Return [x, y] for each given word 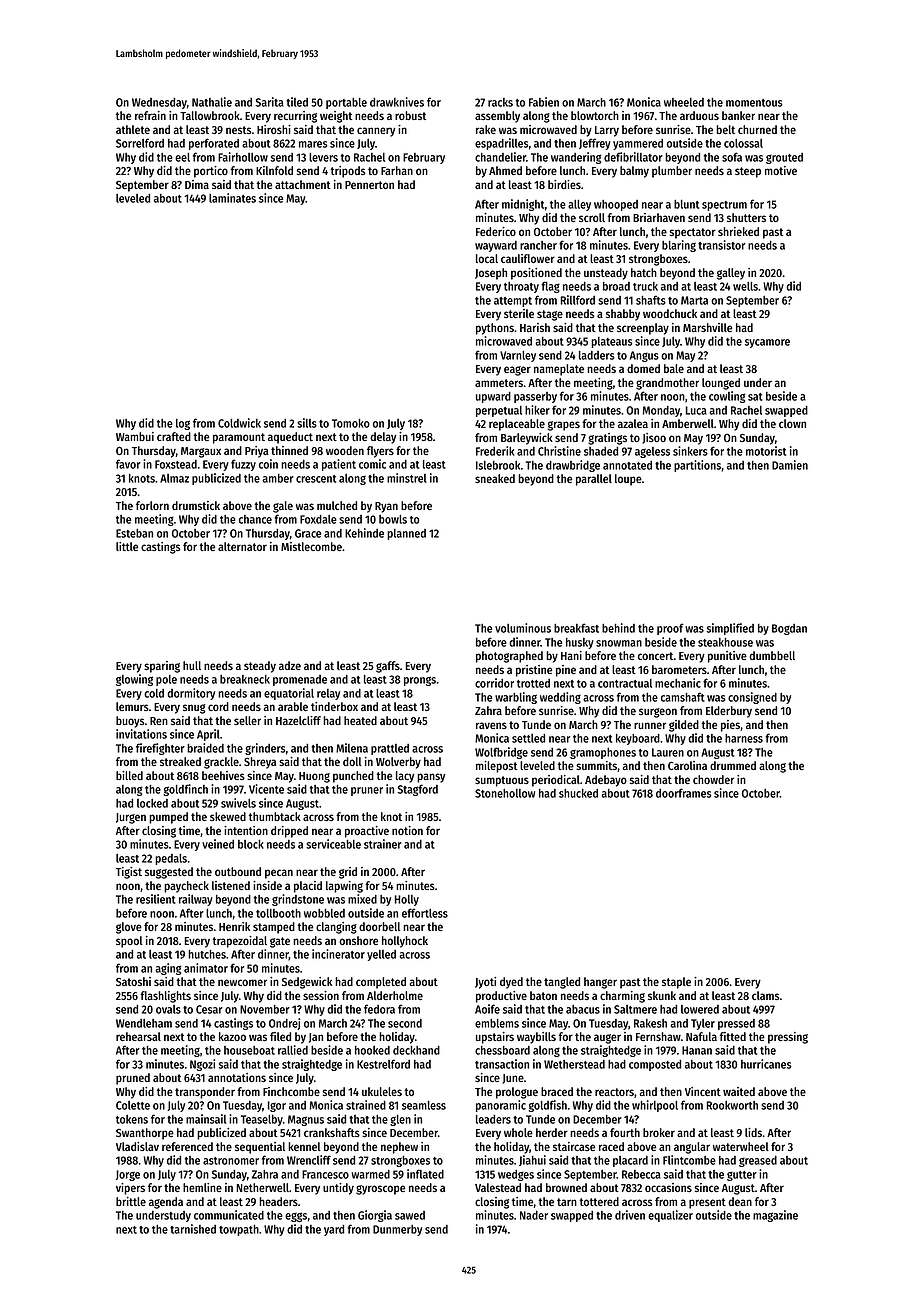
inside [267, 885]
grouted [784, 158]
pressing [788, 1038]
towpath [239, 1230]
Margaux [201, 452]
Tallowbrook [210, 115]
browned [566, 1187]
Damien [790, 465]
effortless [425, 913]
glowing [134, 680]
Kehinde [364, 533]
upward [493, 397]
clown [792, 423]
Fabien [544, 102]
